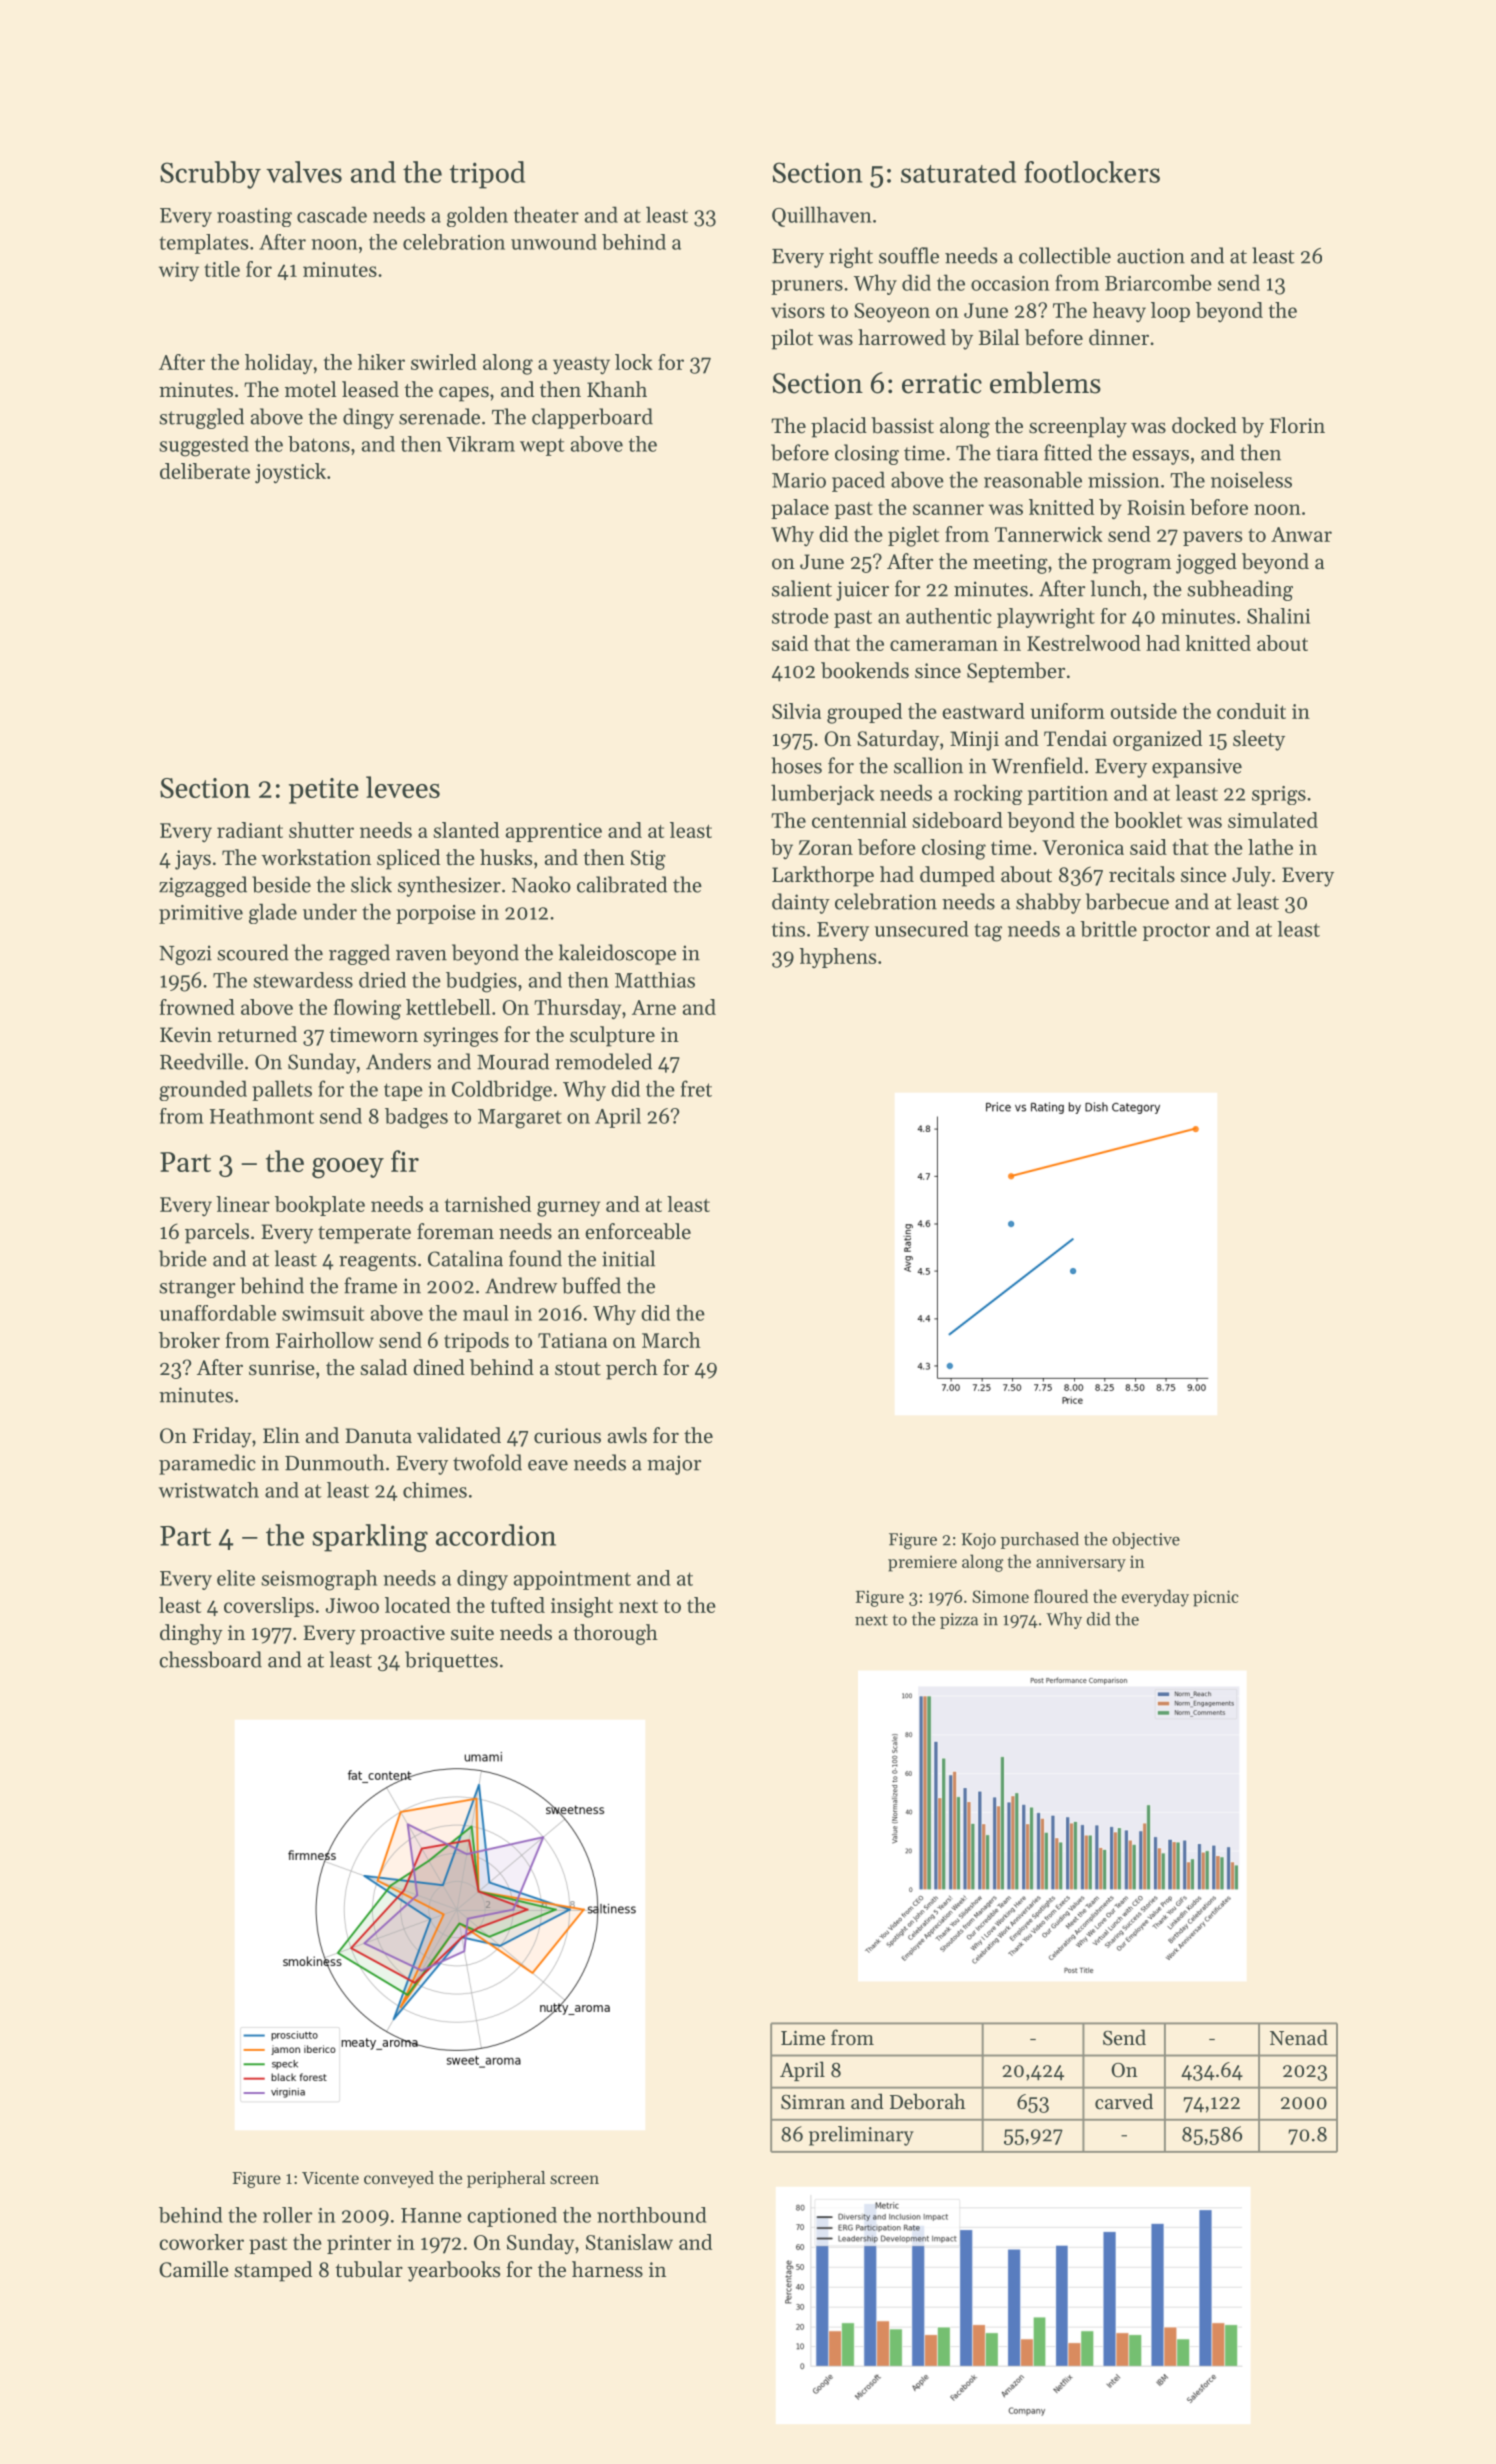 The height and width of the page is (2464, 1496). What do you see at coordinates (1108, 929) in the page?
I see `brittle` at bounding box center [1108, 929].
